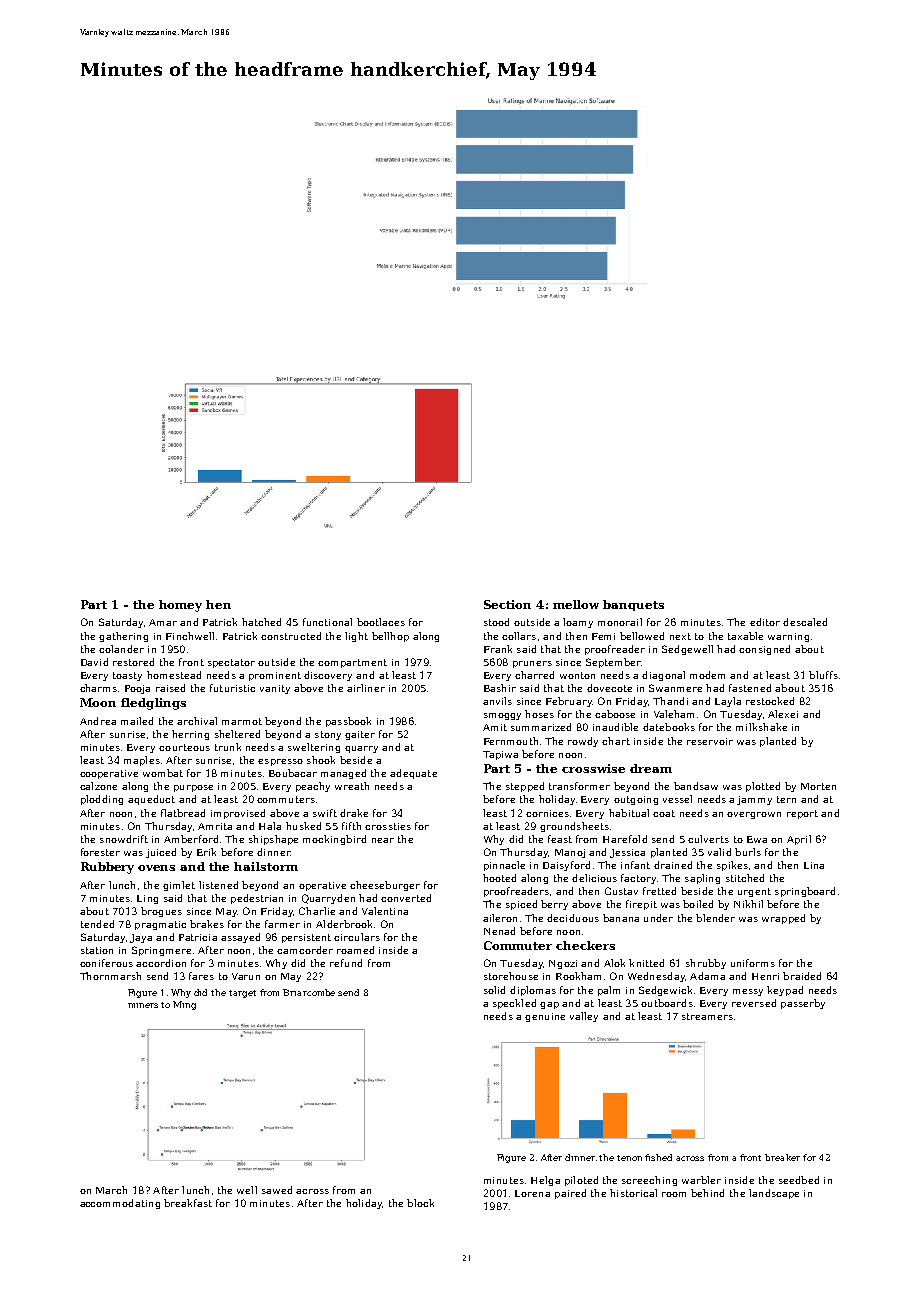 Image resolution: width=924 pixels, height=1308 pixels. What do you see at coordinates (381, 622) in the document?
I see `bootlaces` at bounding box center [381, 622].
